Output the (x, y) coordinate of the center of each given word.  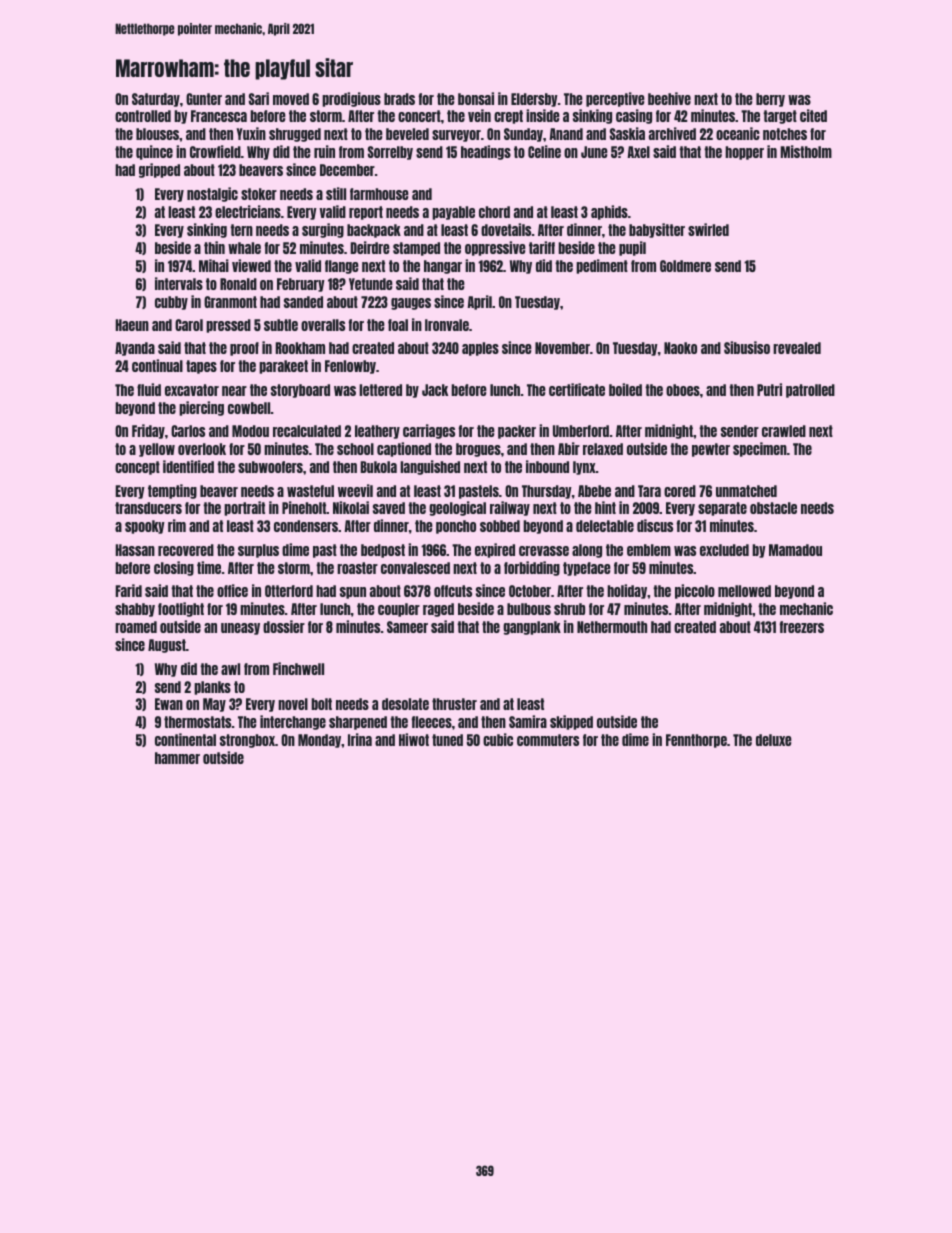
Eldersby (534, 100)
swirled (708, 229)
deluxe (774, 740)
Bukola (379, 467)
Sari (259, 98)
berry (770, 100)
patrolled (810, 391)
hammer (177, 758)
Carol (189, 325)
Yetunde (371, 284)
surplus (258, 551)
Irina (360, 739)
